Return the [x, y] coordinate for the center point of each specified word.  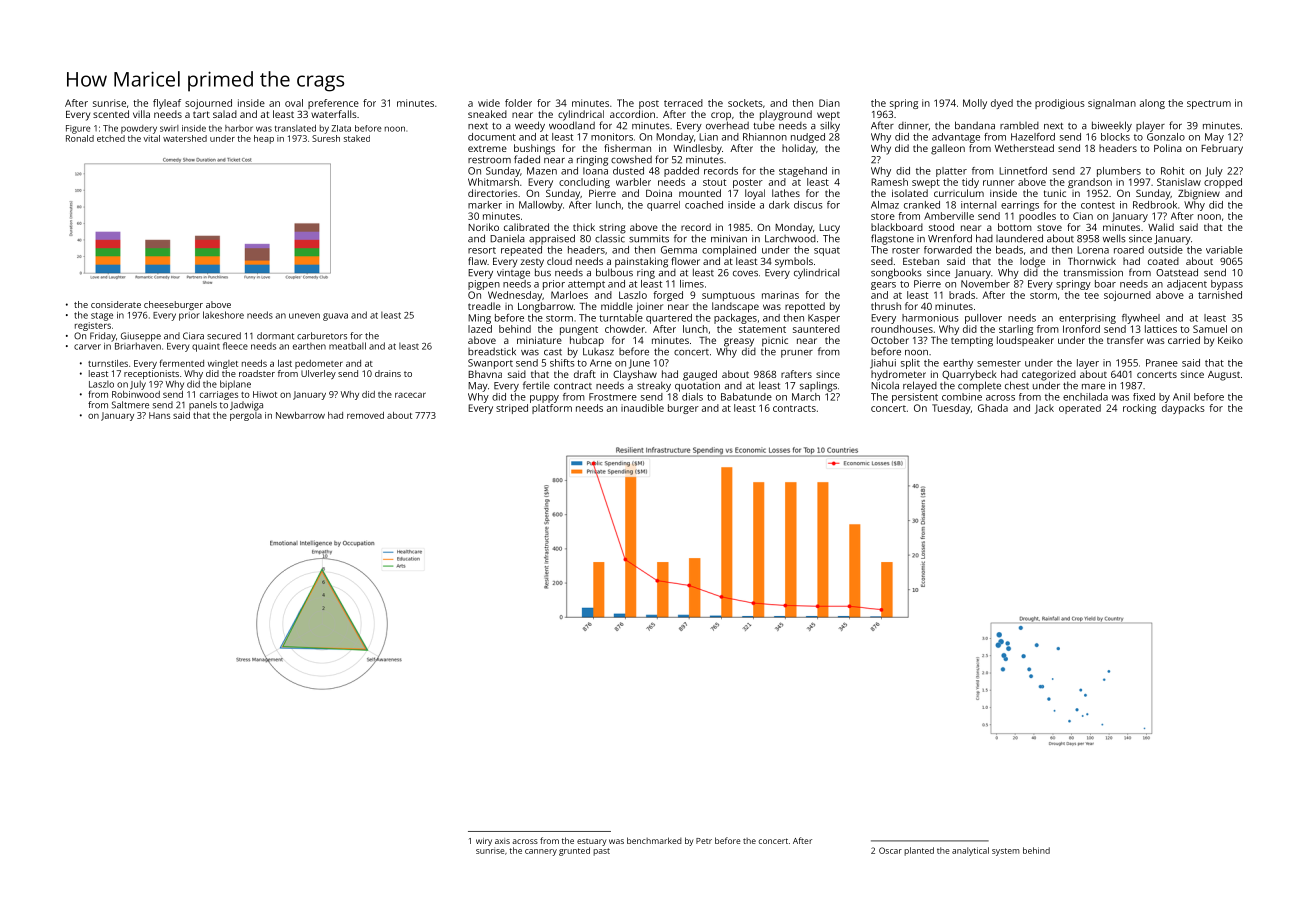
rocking [1139, 409]
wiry [484, 842]
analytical [970, 851]
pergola [246, 416]
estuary [592, 842]
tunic [1055, 193]
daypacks [1183, 409]
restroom [489, 160]
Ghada [993, 408]
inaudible [642, 408]
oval [294, 103]
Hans [159, 415]
